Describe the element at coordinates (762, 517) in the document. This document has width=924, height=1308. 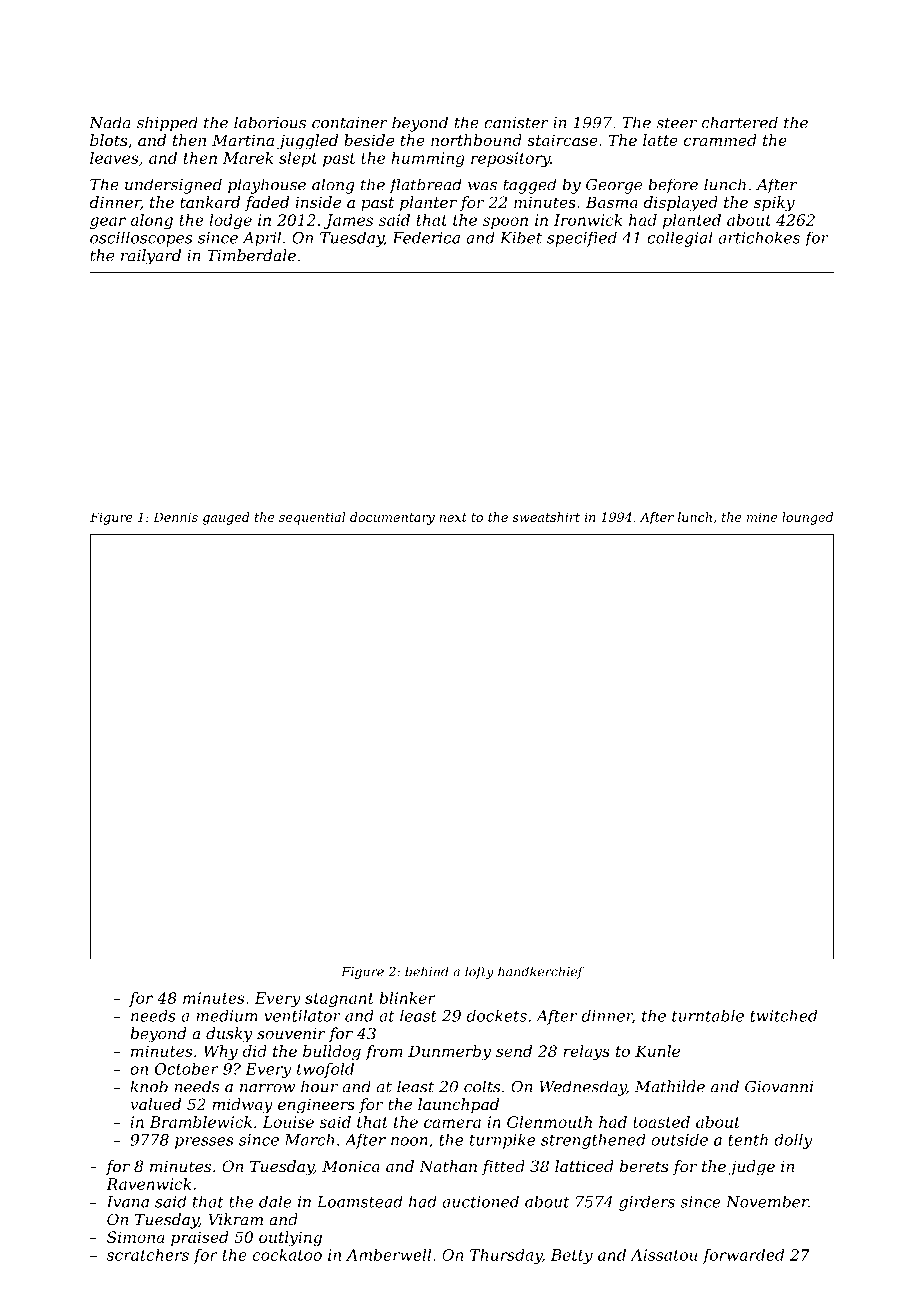
I see `mine` at that location.
